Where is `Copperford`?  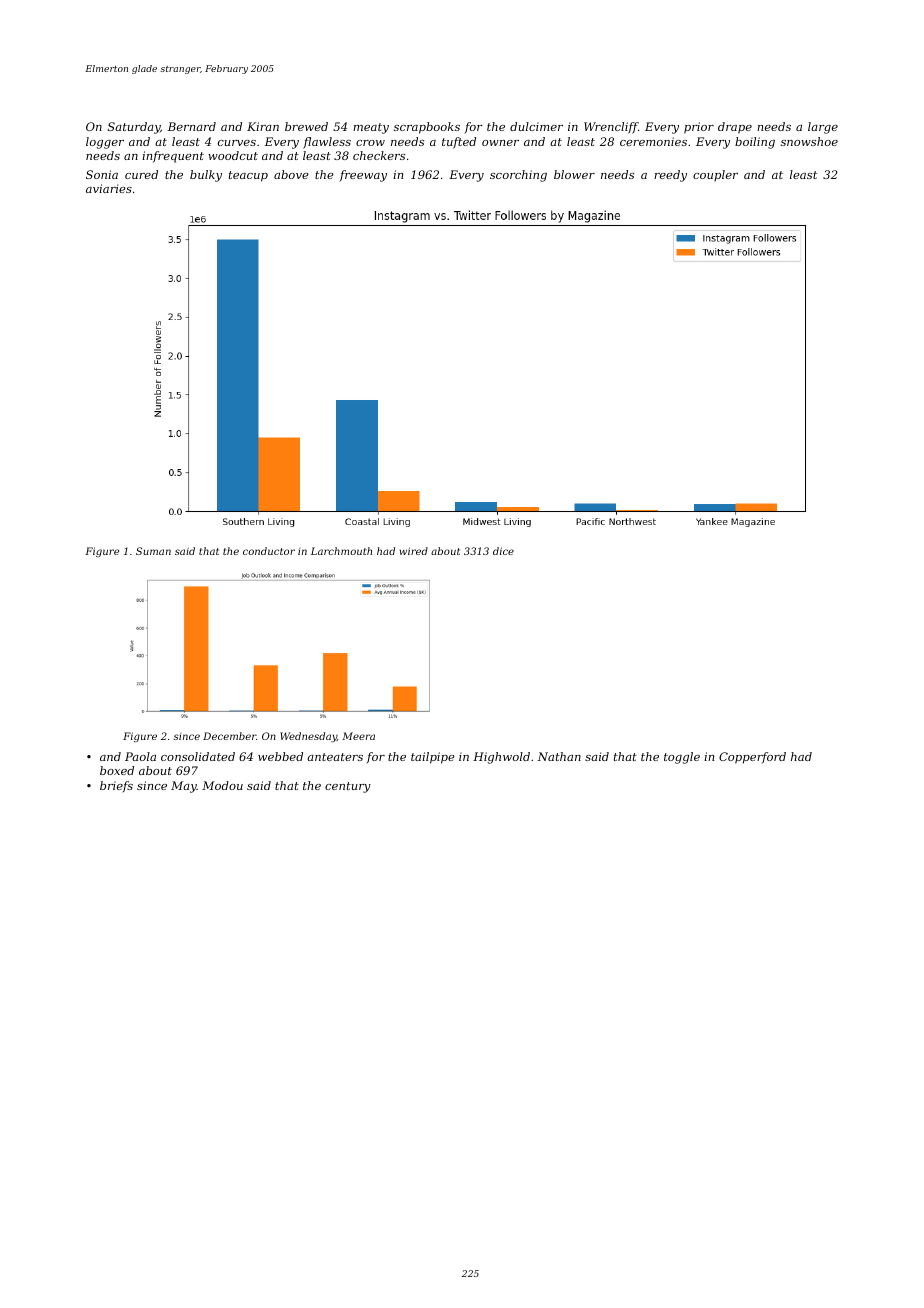 Copperford is located at coordinates (752, 758).
